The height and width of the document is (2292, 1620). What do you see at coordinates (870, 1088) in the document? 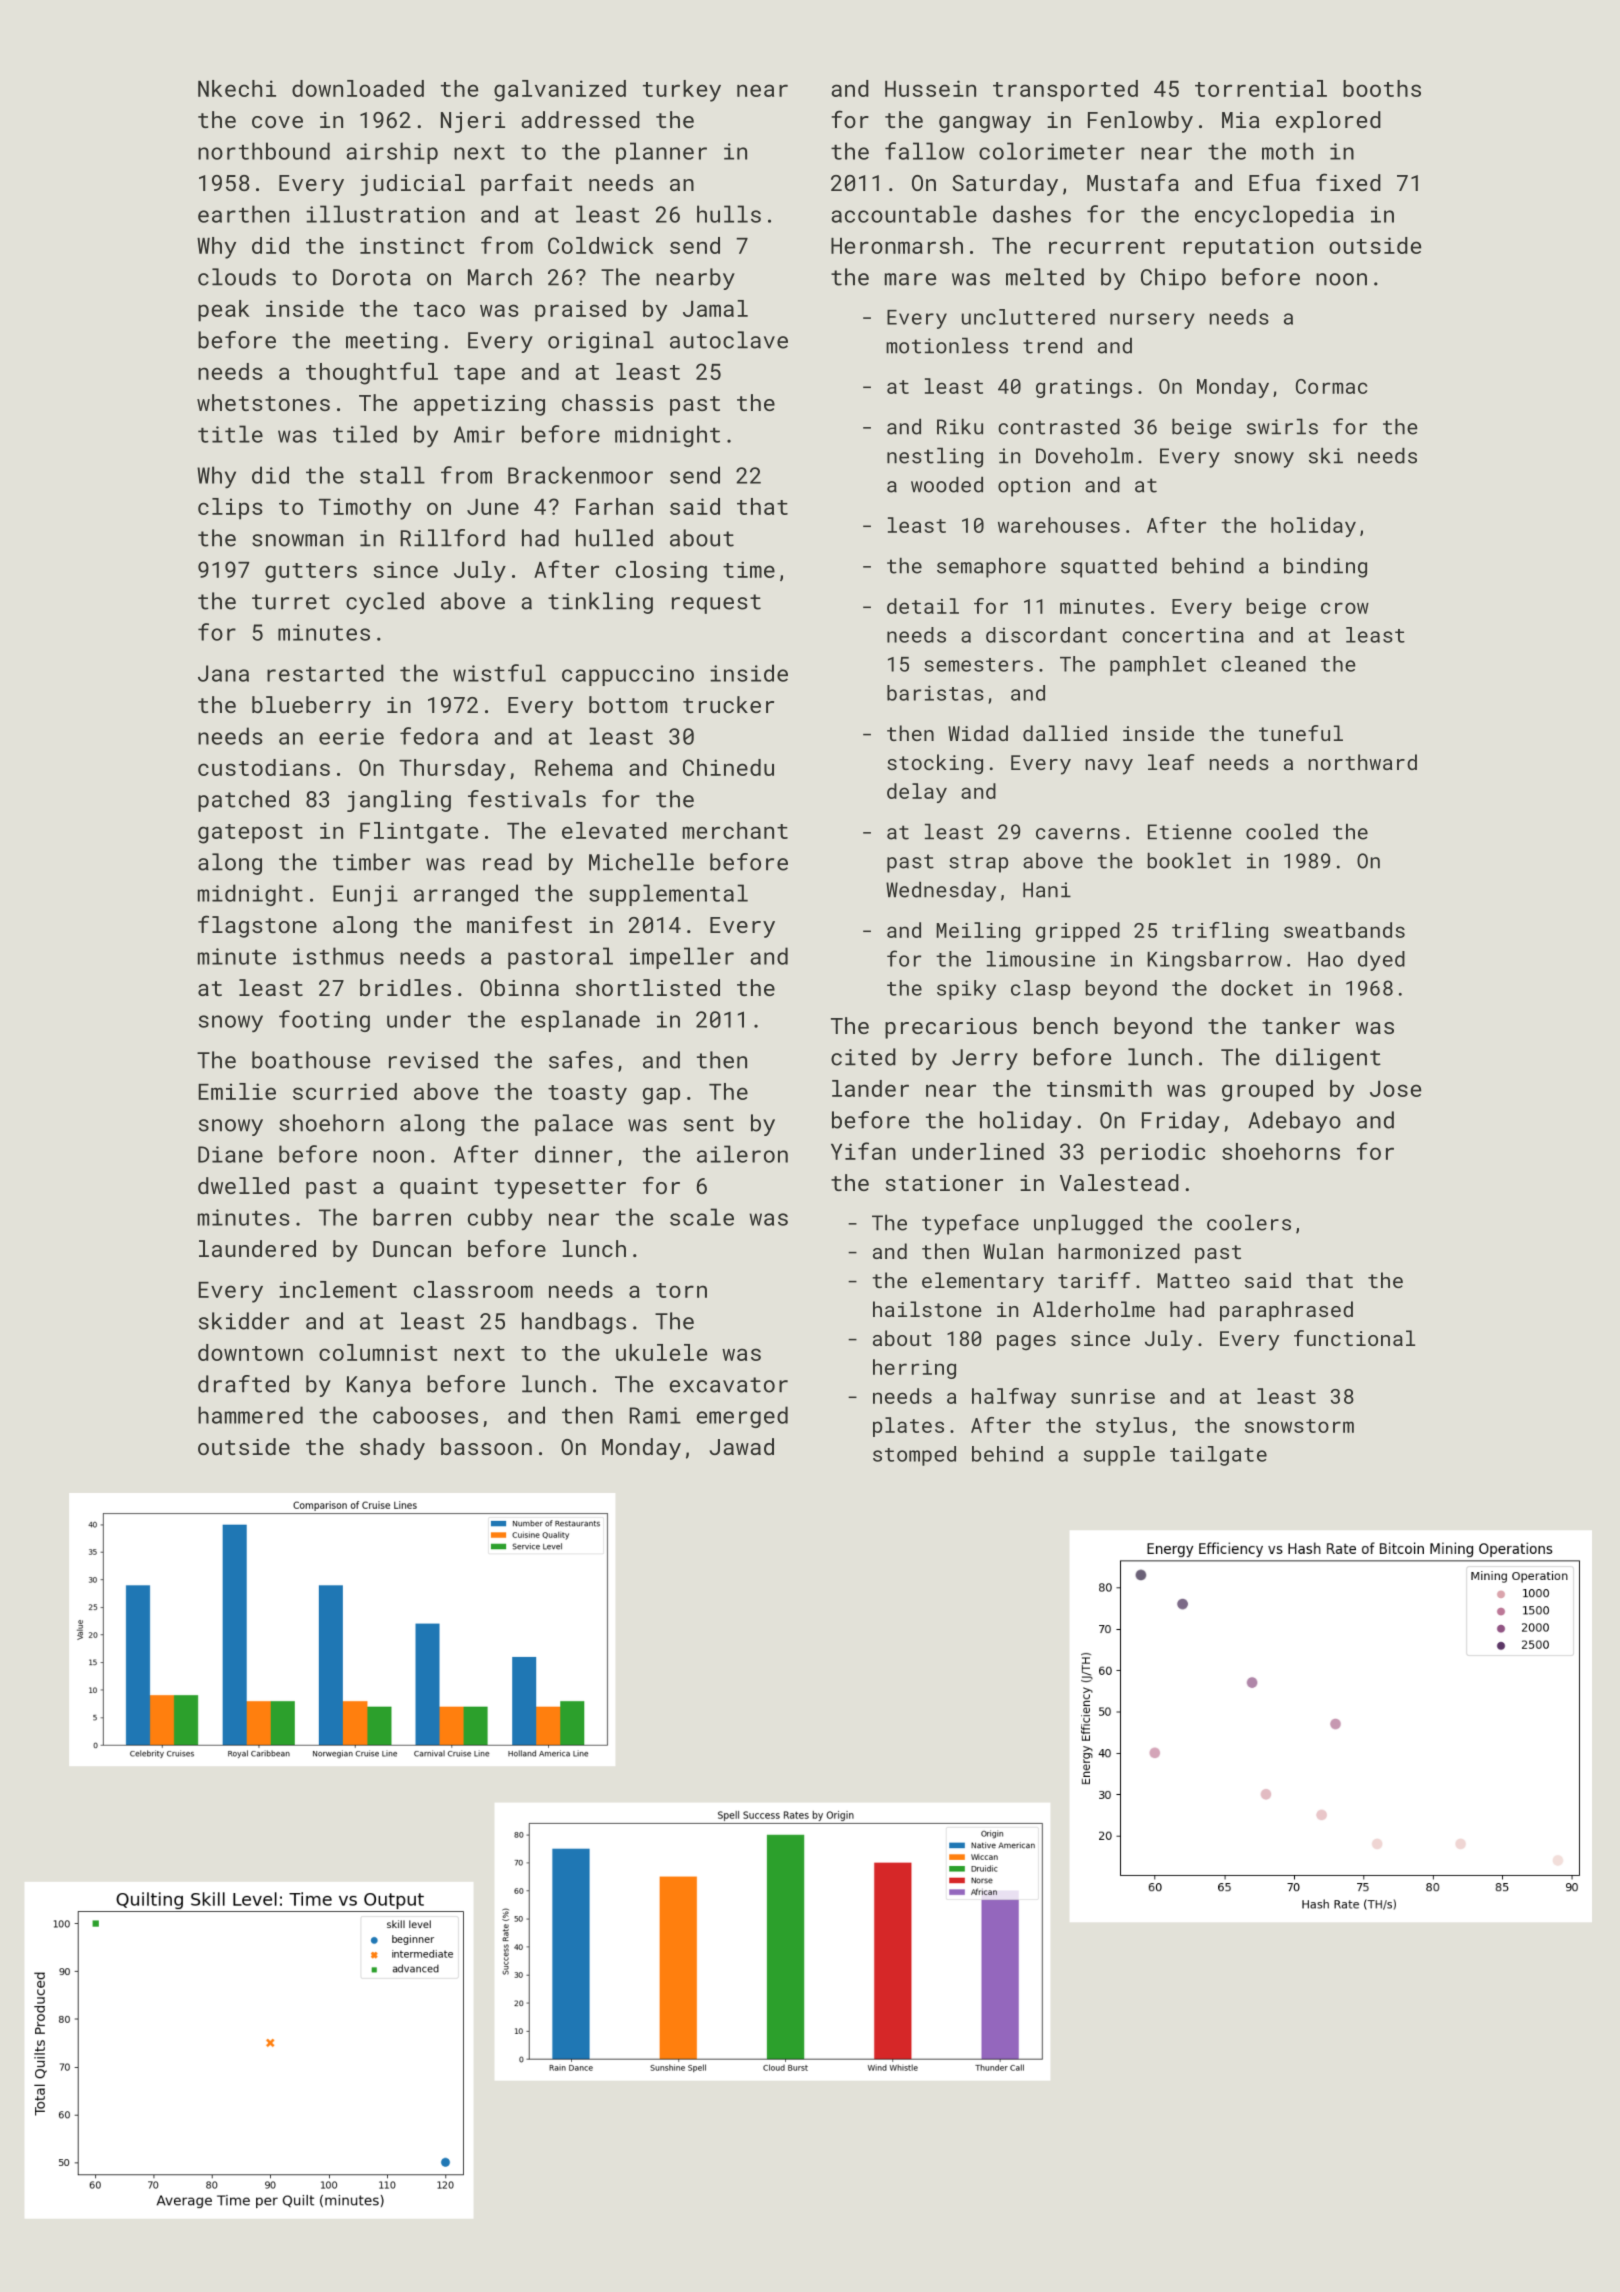
I see `lander` at bounding box center [870, 1088].
